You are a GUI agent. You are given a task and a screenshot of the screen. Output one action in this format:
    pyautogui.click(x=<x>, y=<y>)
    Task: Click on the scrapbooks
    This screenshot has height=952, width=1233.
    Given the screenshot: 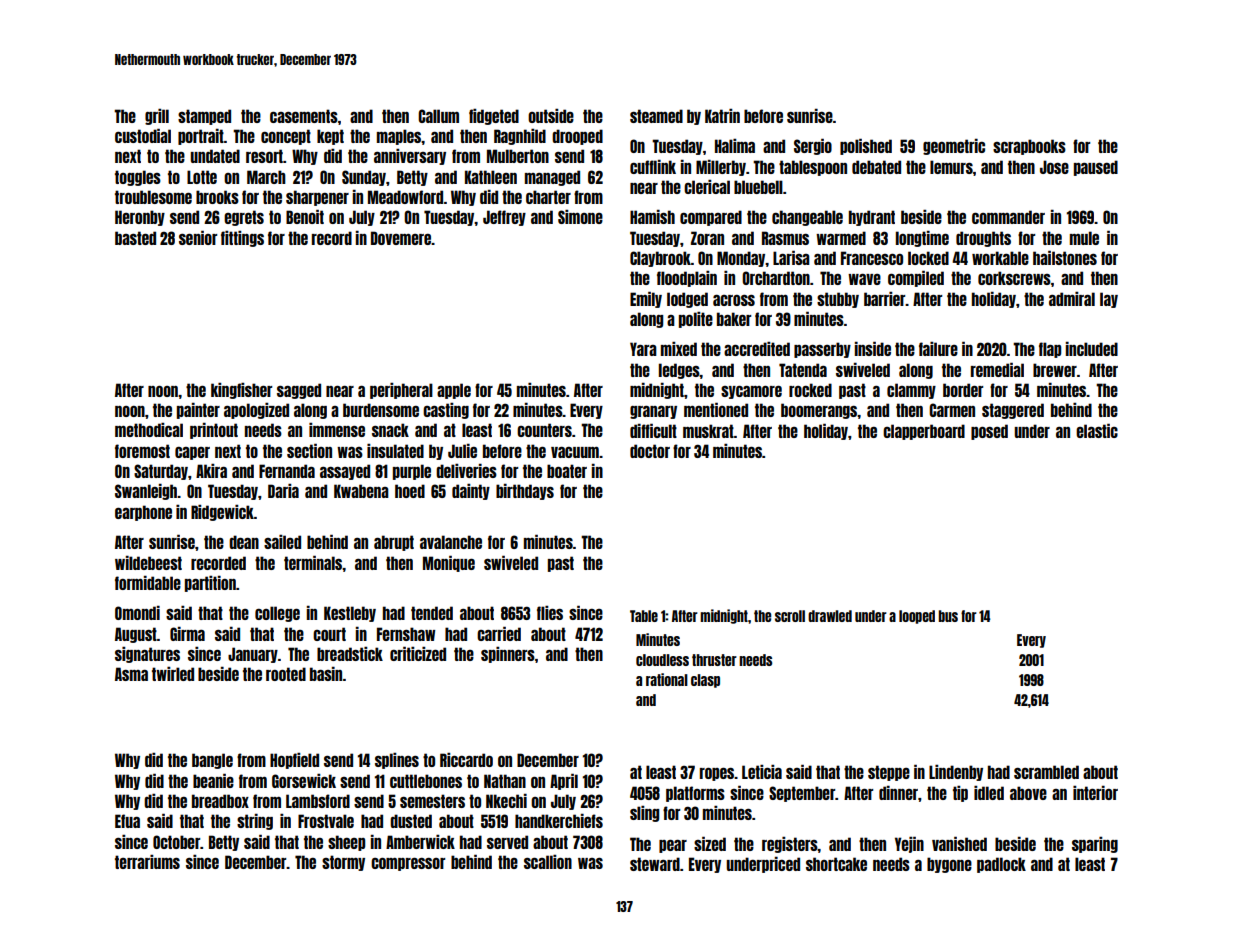 What is the action you would take?
    pyautogui.click(x=1029, y=147)
